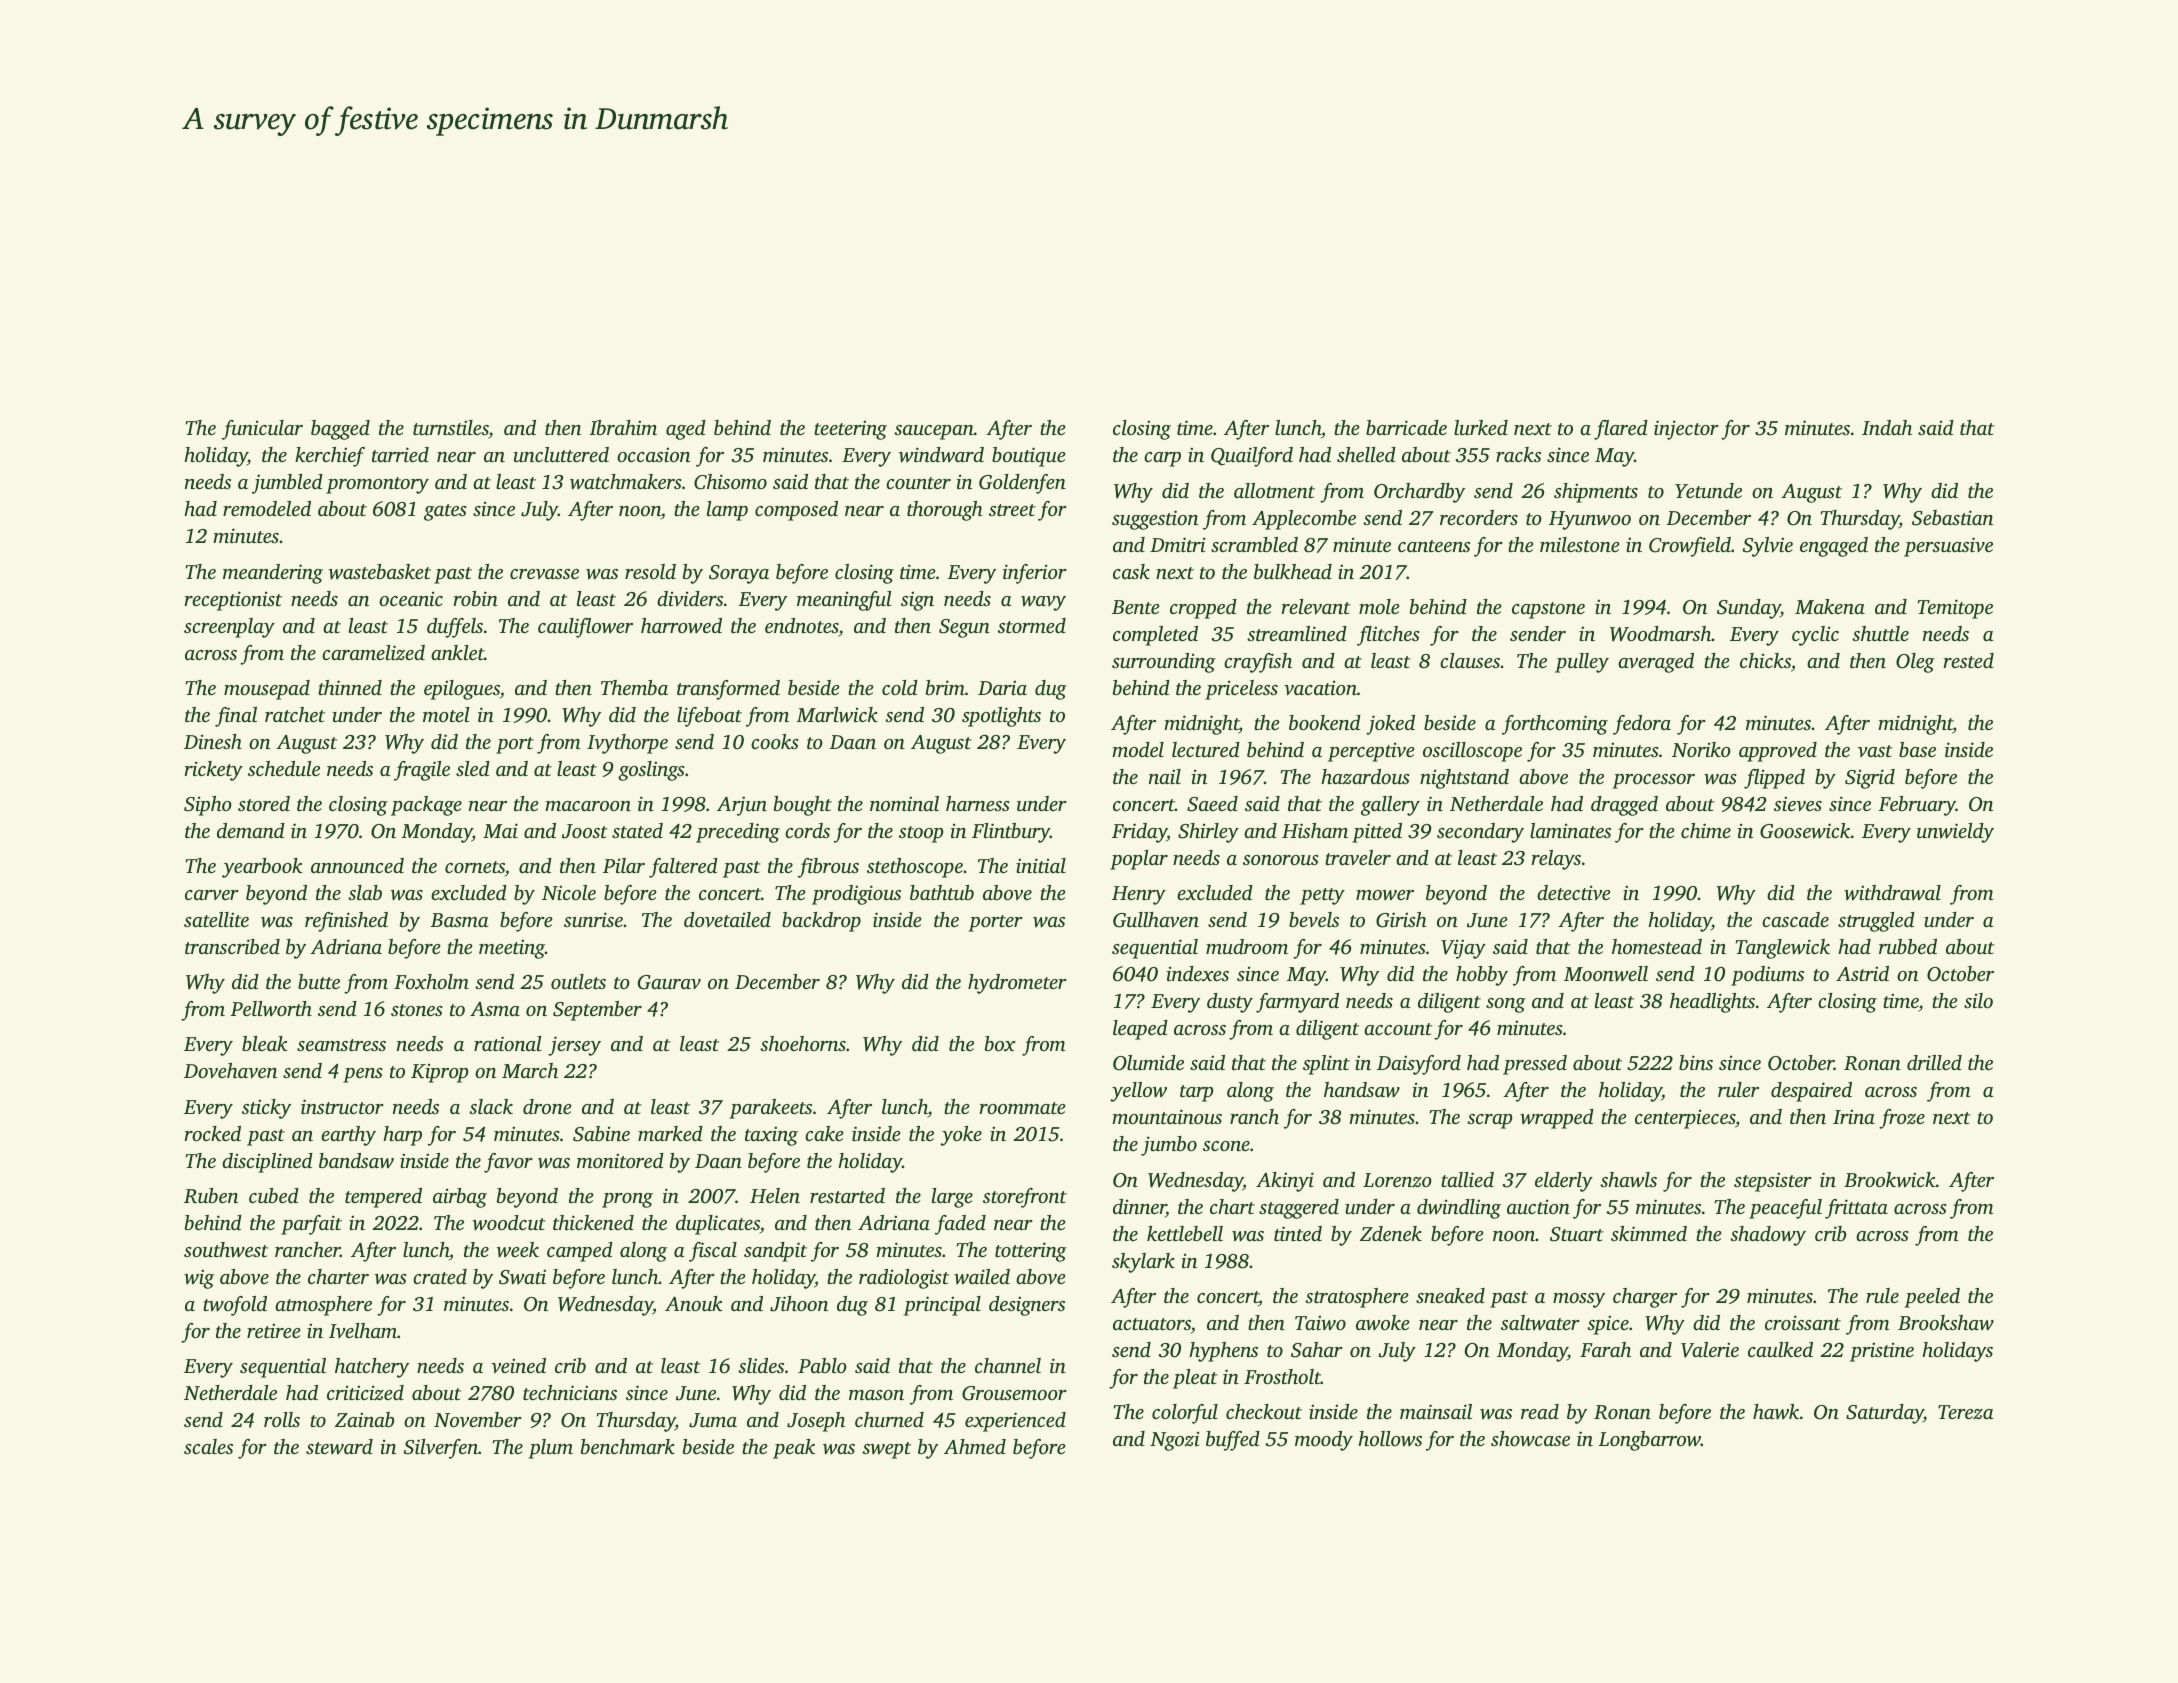 The height and width of the screenshot is (1683, 2178). I want to click on barricade, so click(1406, 427).
